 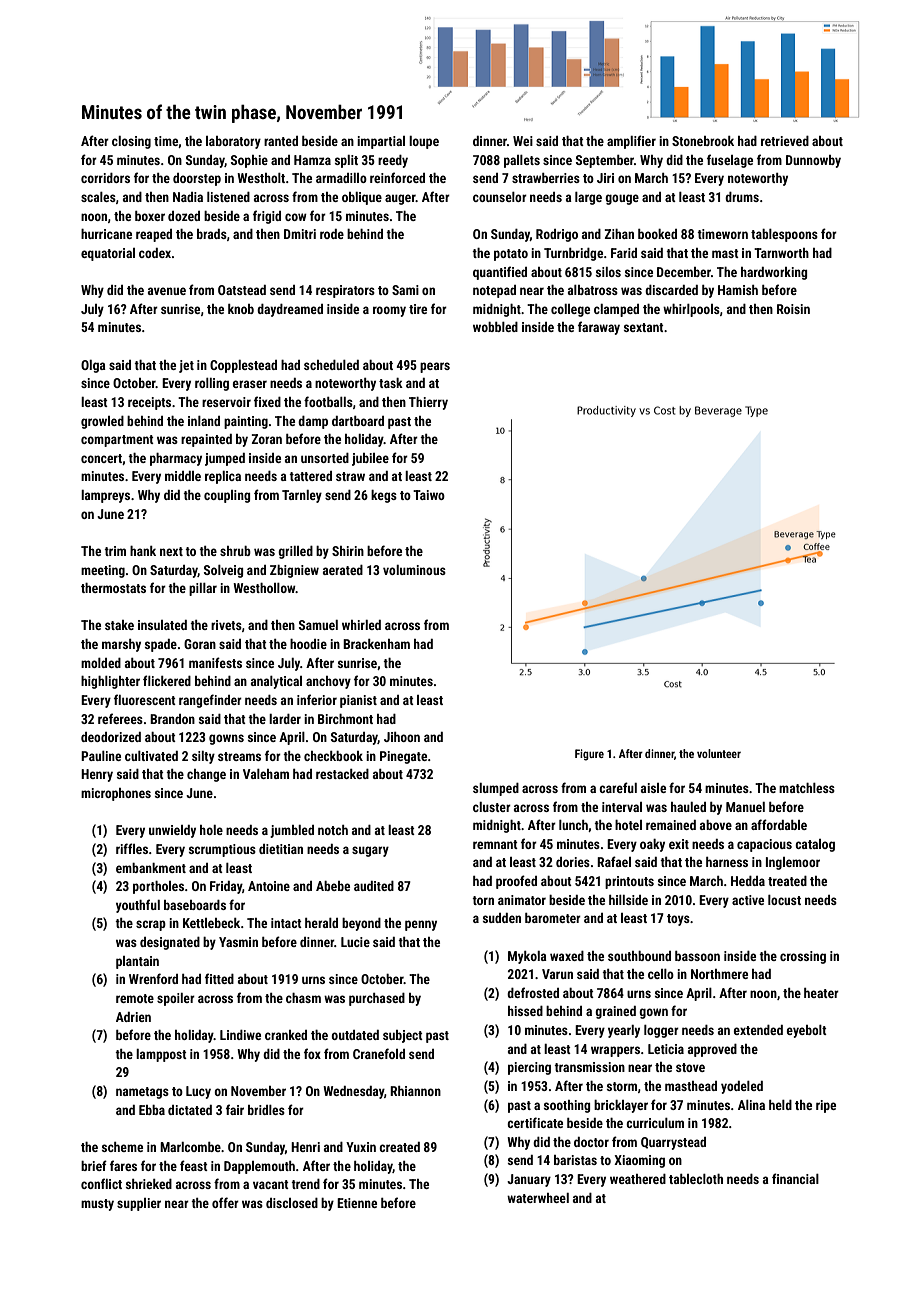 What do you see at coordinates (281, 141) in the document?
I see `ranted` at bounding box center [281, 141].
